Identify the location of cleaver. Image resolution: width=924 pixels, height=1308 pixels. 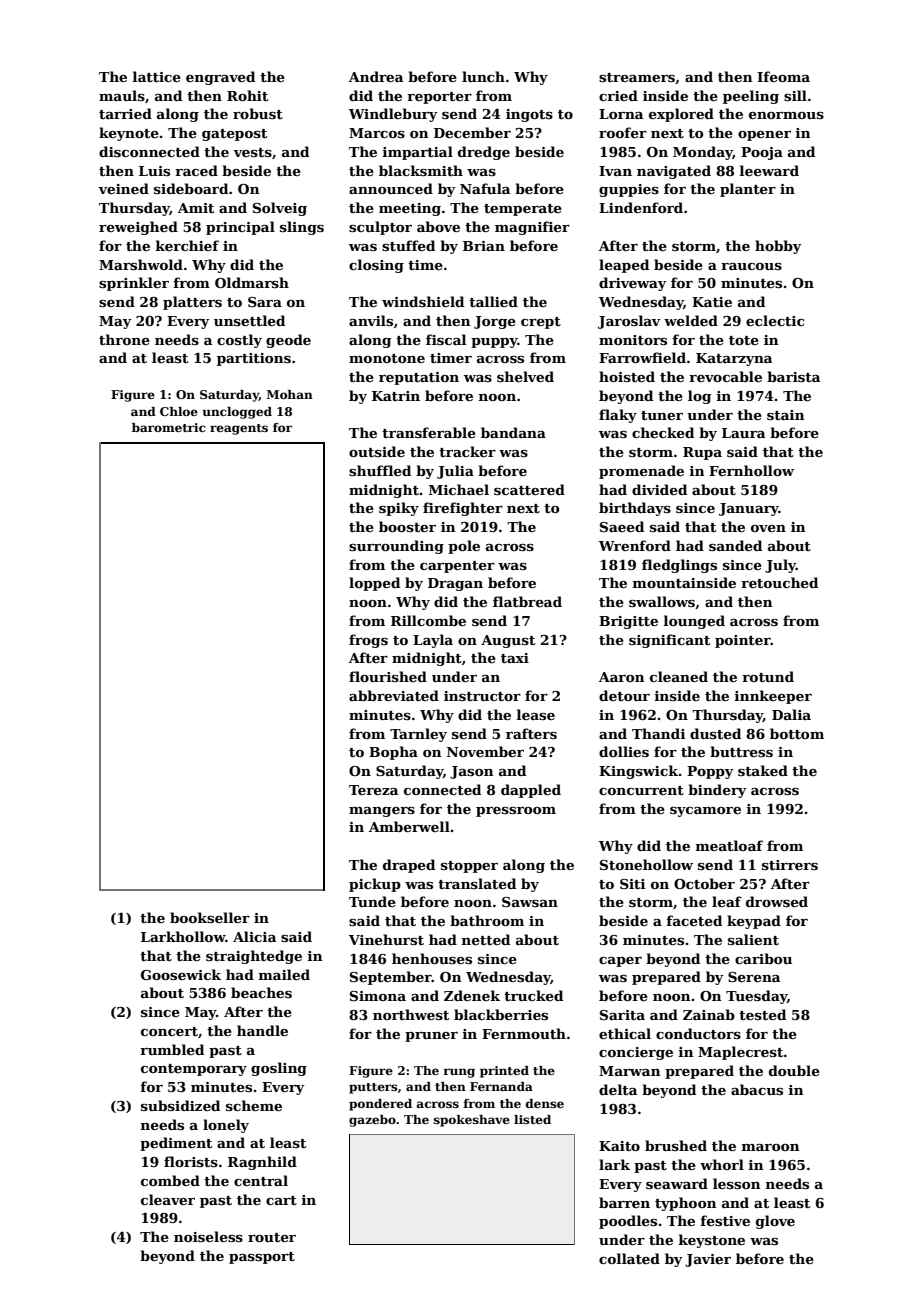
(168, 1199).
